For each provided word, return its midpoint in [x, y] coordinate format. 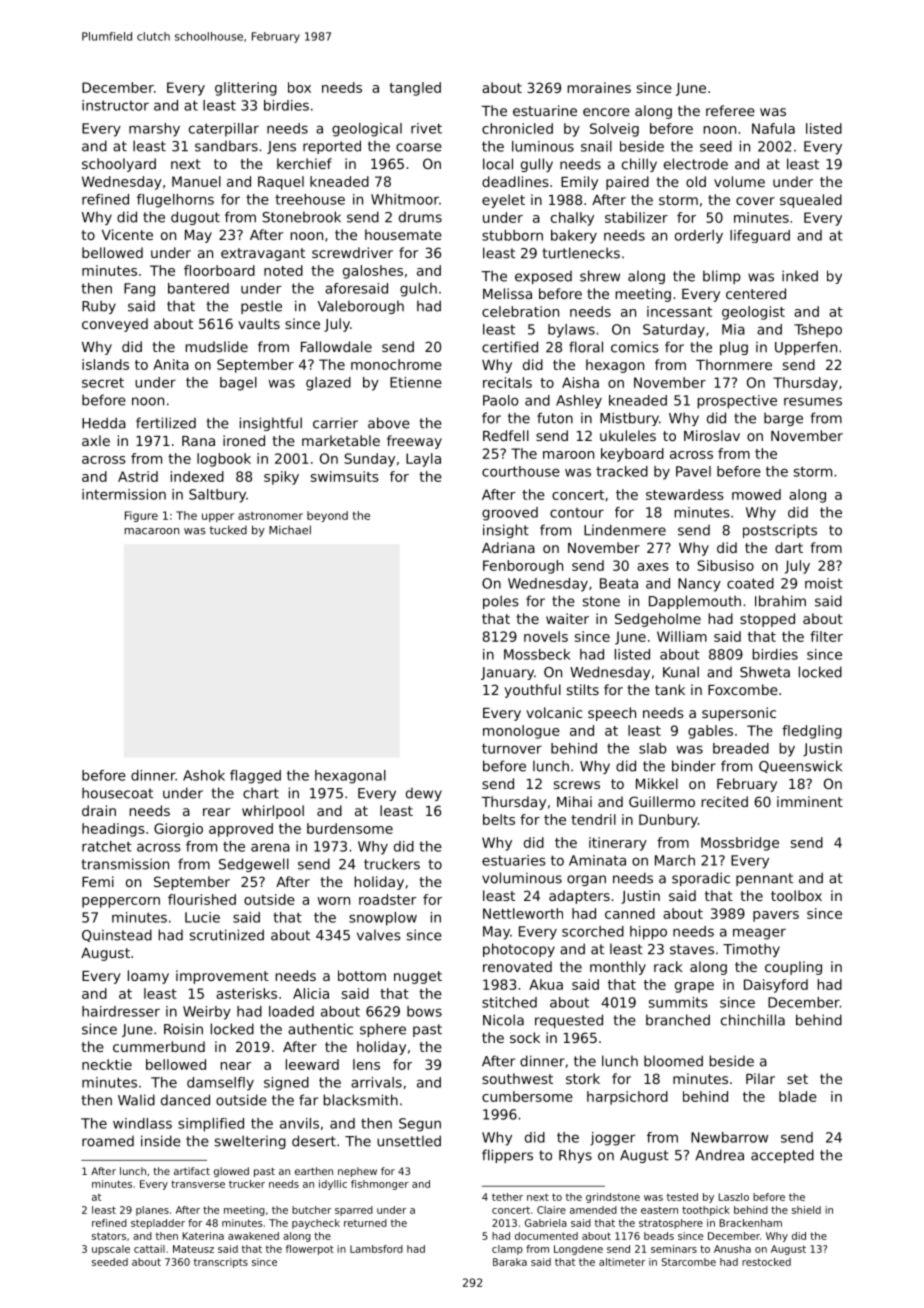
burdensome [350, 828]
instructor [115, 105]
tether [507, 1197]
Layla [423, 460]
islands [105, 364]
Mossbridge [740, 844]
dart [789, 547]
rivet [426, 128]
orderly [699, 237]
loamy [148, 977]
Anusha [732, 1249]
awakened [253, 1236]
